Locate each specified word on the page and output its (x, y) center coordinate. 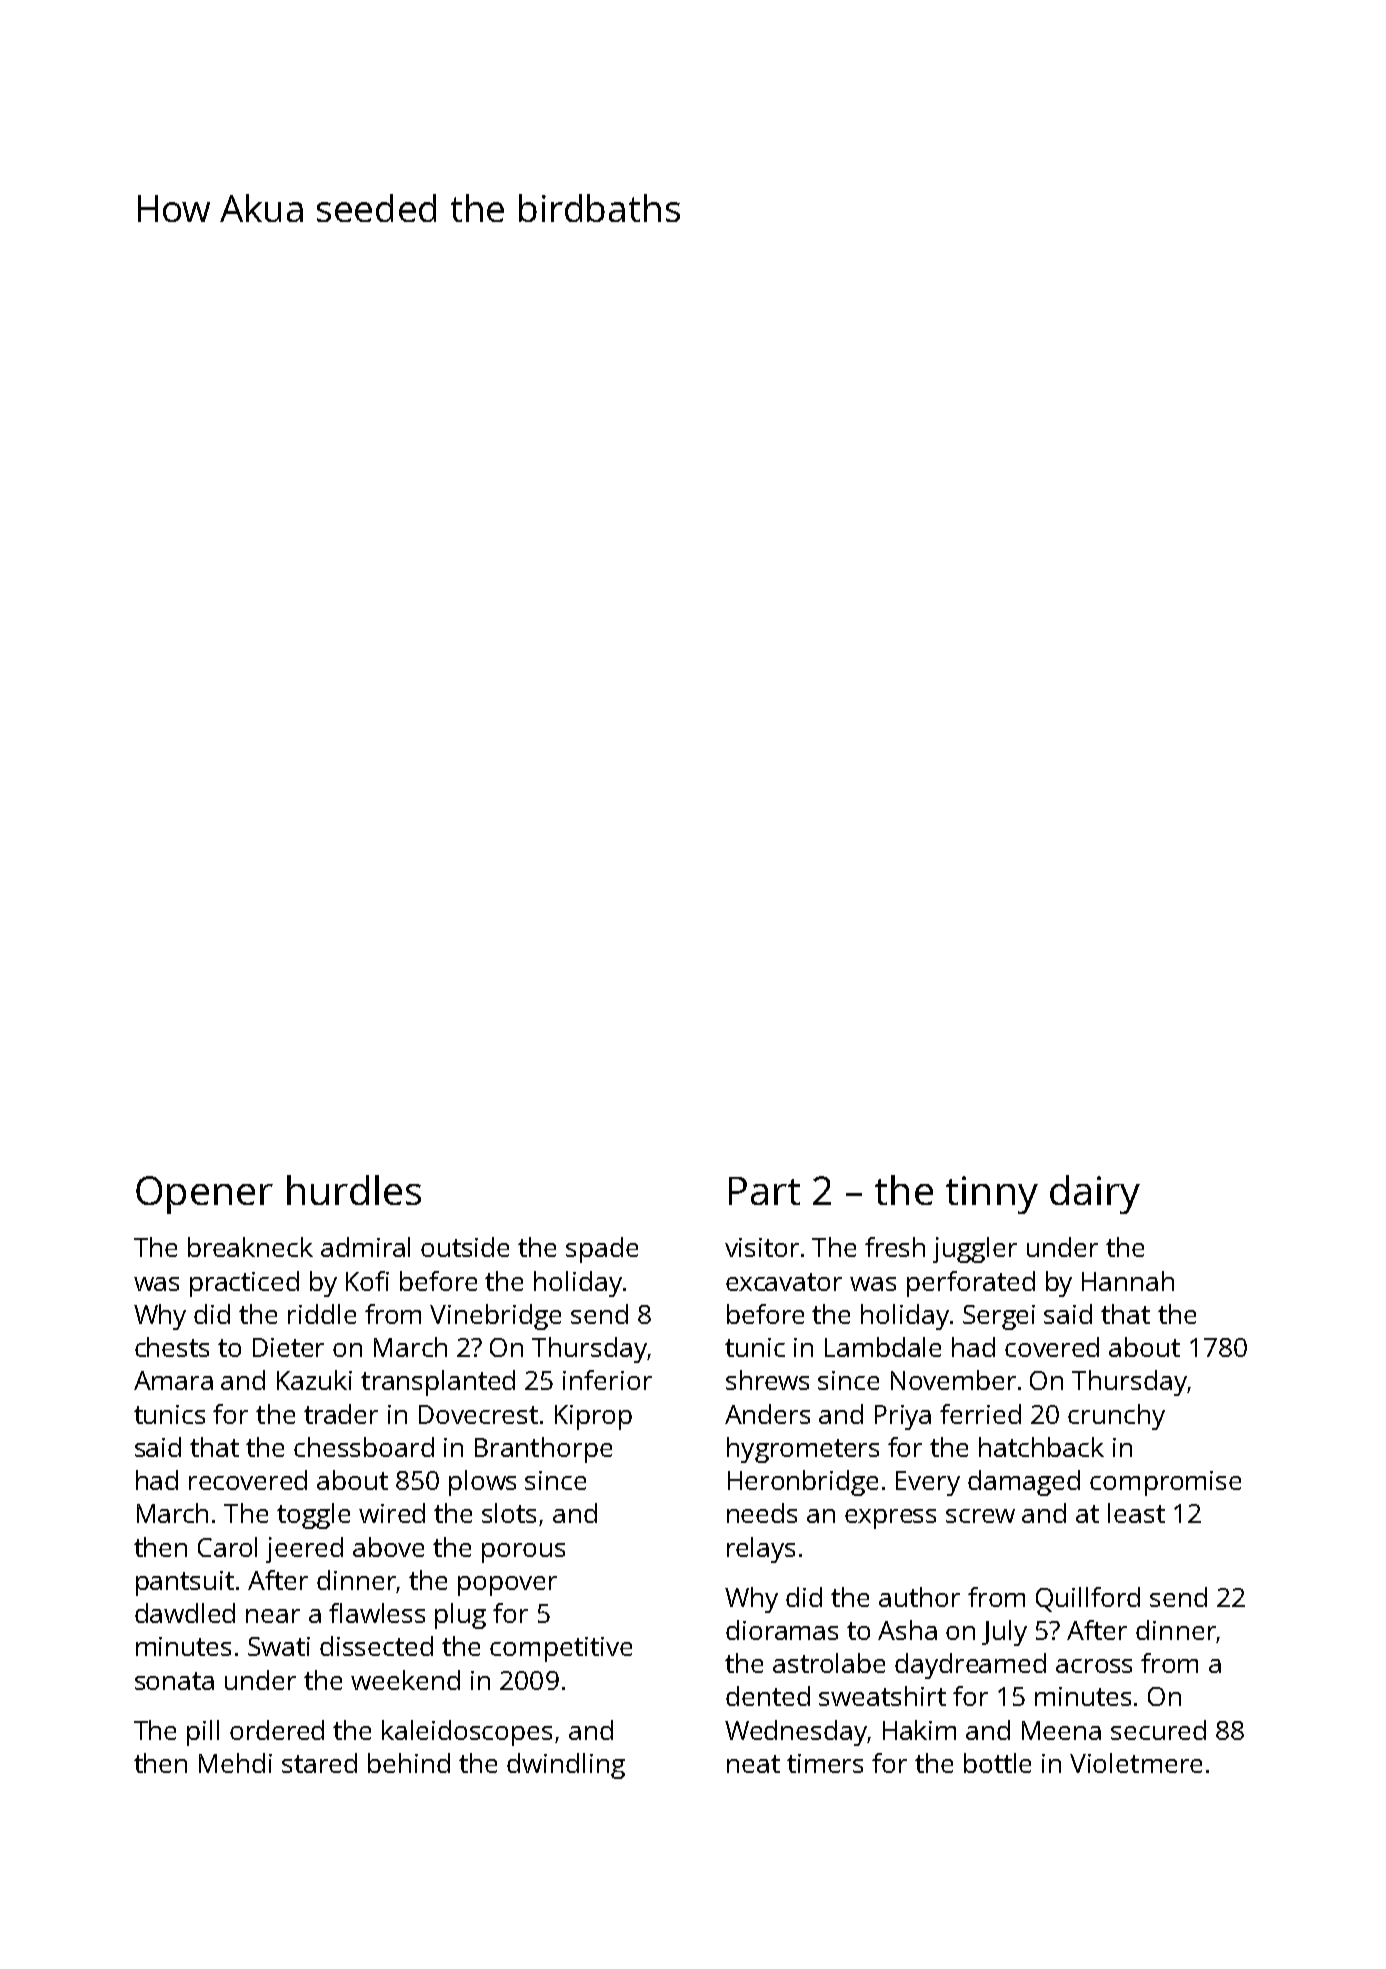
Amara (173, 1380)
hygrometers (803, 1450)
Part (764, 1191)
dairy (1095, 1194)
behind (409, 1763)
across (1094, 1666)
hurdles (354, 1190)
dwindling (566, 1766)
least (1136, 1513)
